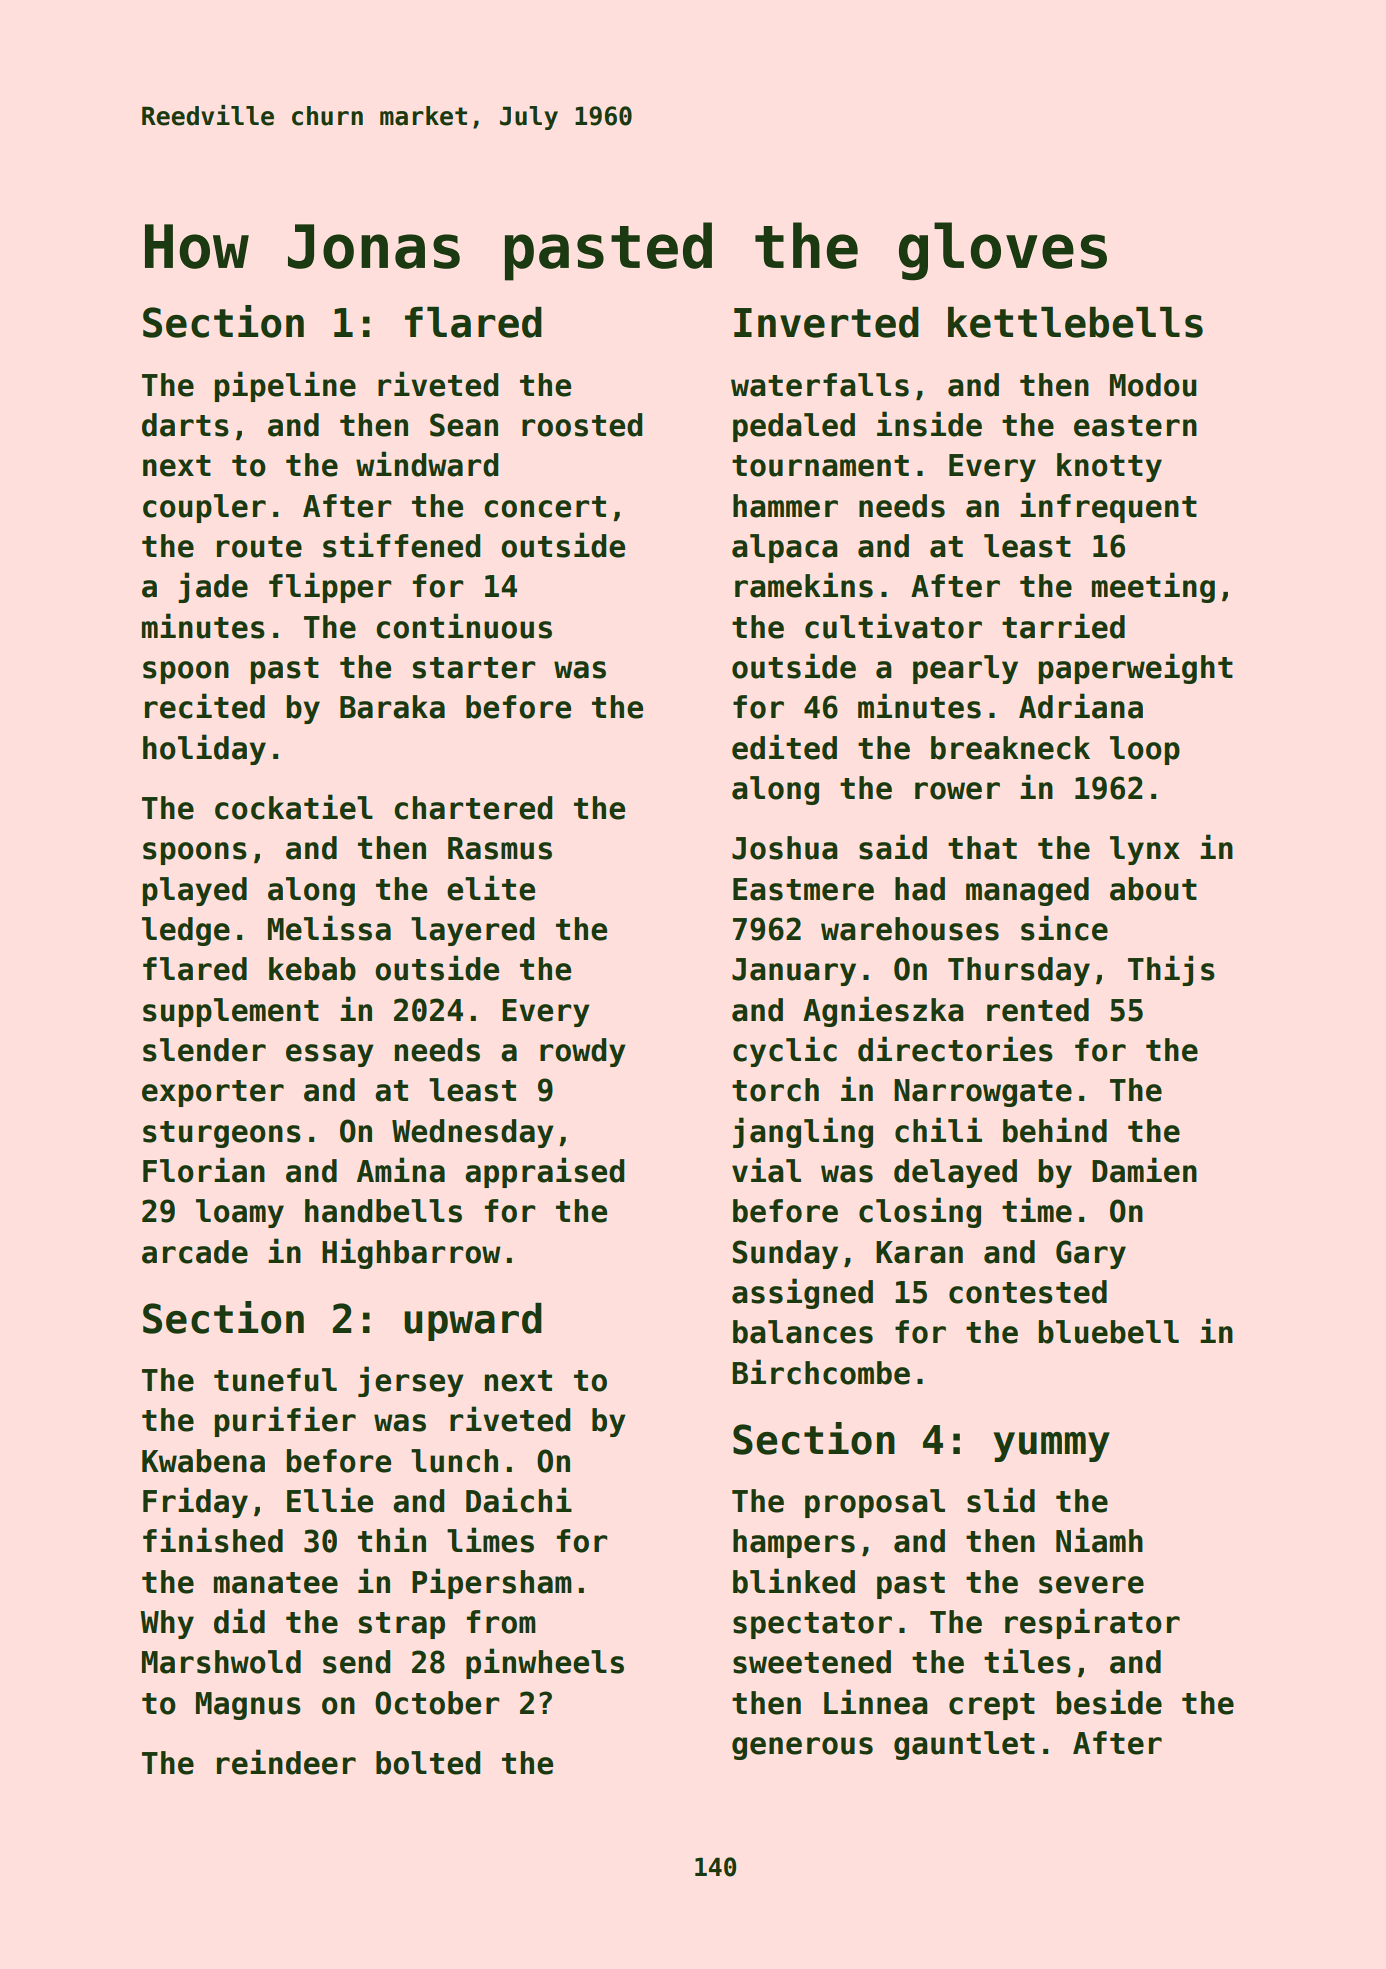 Image resolution: width=1386 pixels, height=1969 pixels. Describe the element at coordinates (929, 424) in the page. I see `inside` at that location.
